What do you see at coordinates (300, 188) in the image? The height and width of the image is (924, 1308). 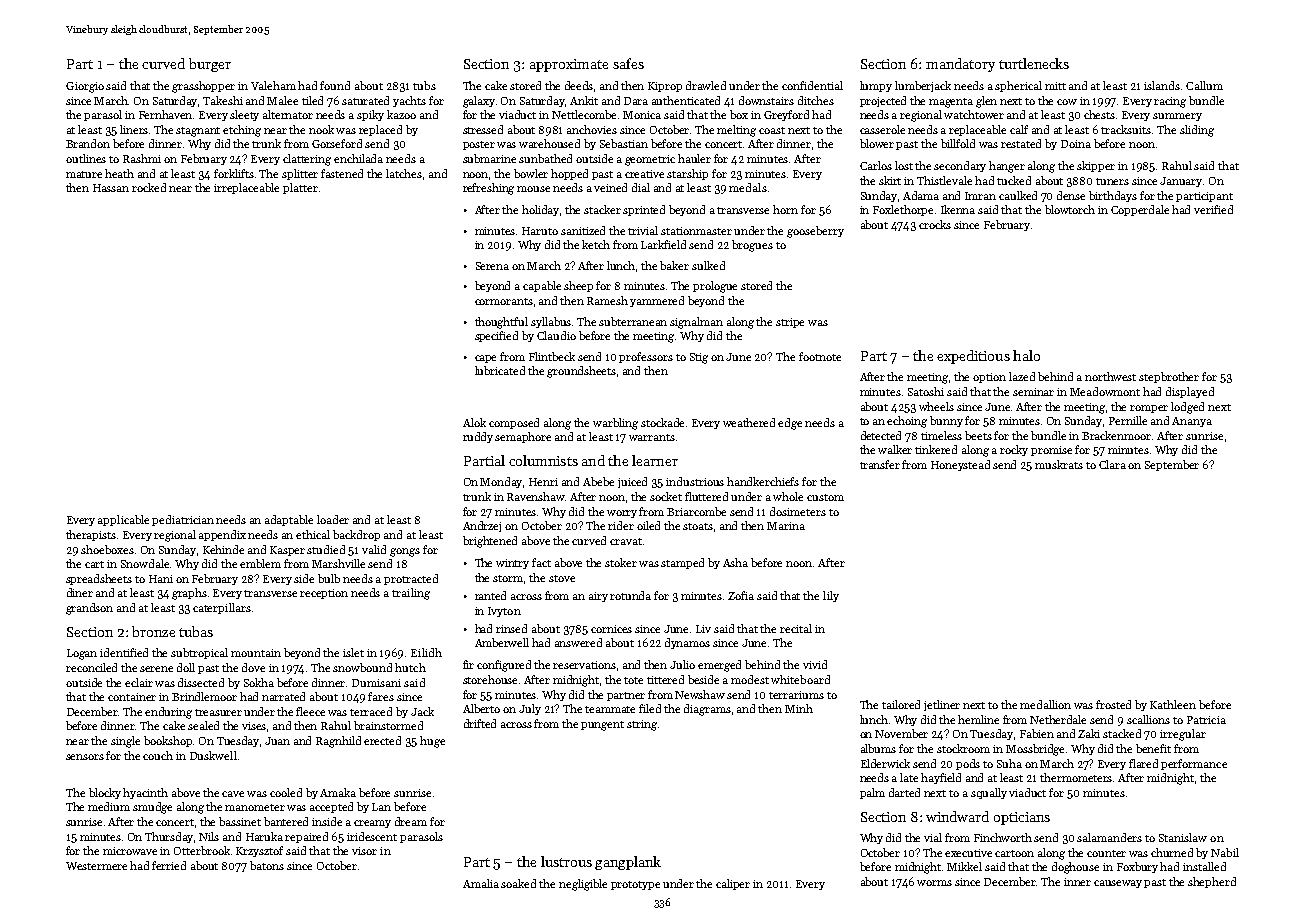 I see `platter` at bounding box center [300, 188].
